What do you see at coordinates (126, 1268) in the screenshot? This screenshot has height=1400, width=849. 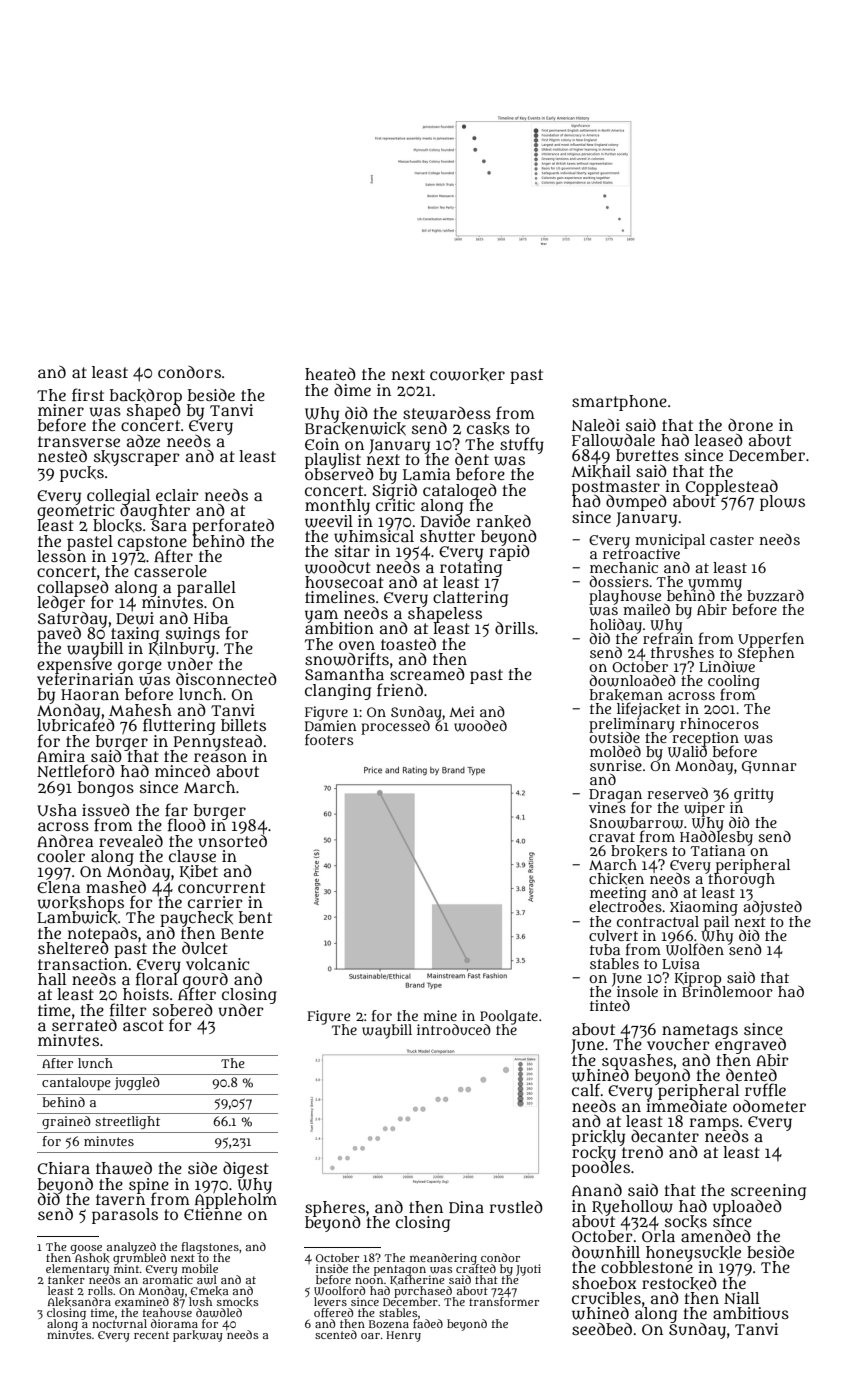 I see `mint` at bounding box center [126, 1268].
